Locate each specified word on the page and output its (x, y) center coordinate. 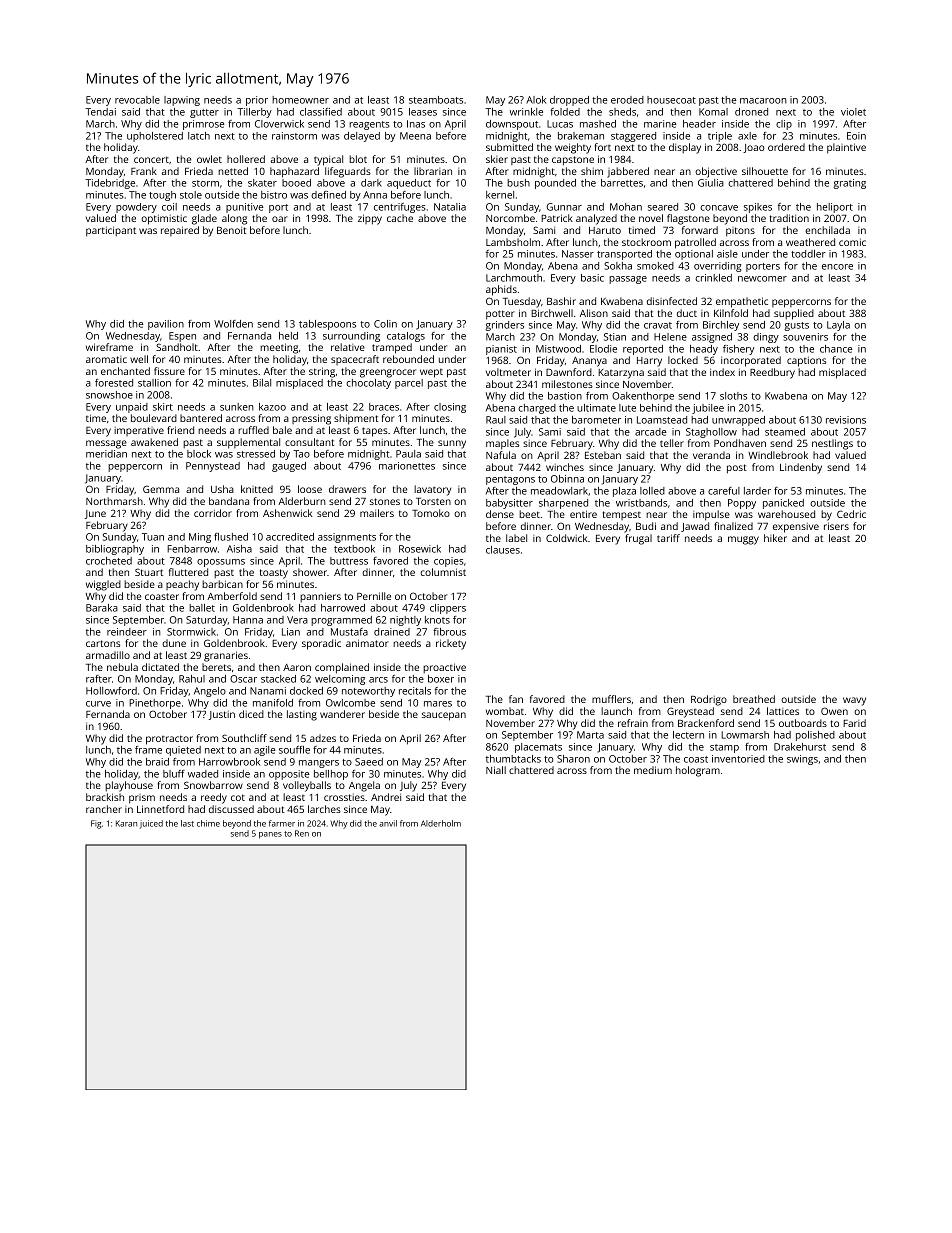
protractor (169, 740)
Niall (496, 770)
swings (802, 760)
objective (716, 172)
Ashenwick (287, 513)
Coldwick (566, 538)
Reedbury (772, 373)
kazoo (272, 407)
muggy (743, 540)
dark (371, 183)
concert (151, 159)
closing (450, 408)
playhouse (129, 786)
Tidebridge (110, 184)
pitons (740, 232)
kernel (500, 195)
